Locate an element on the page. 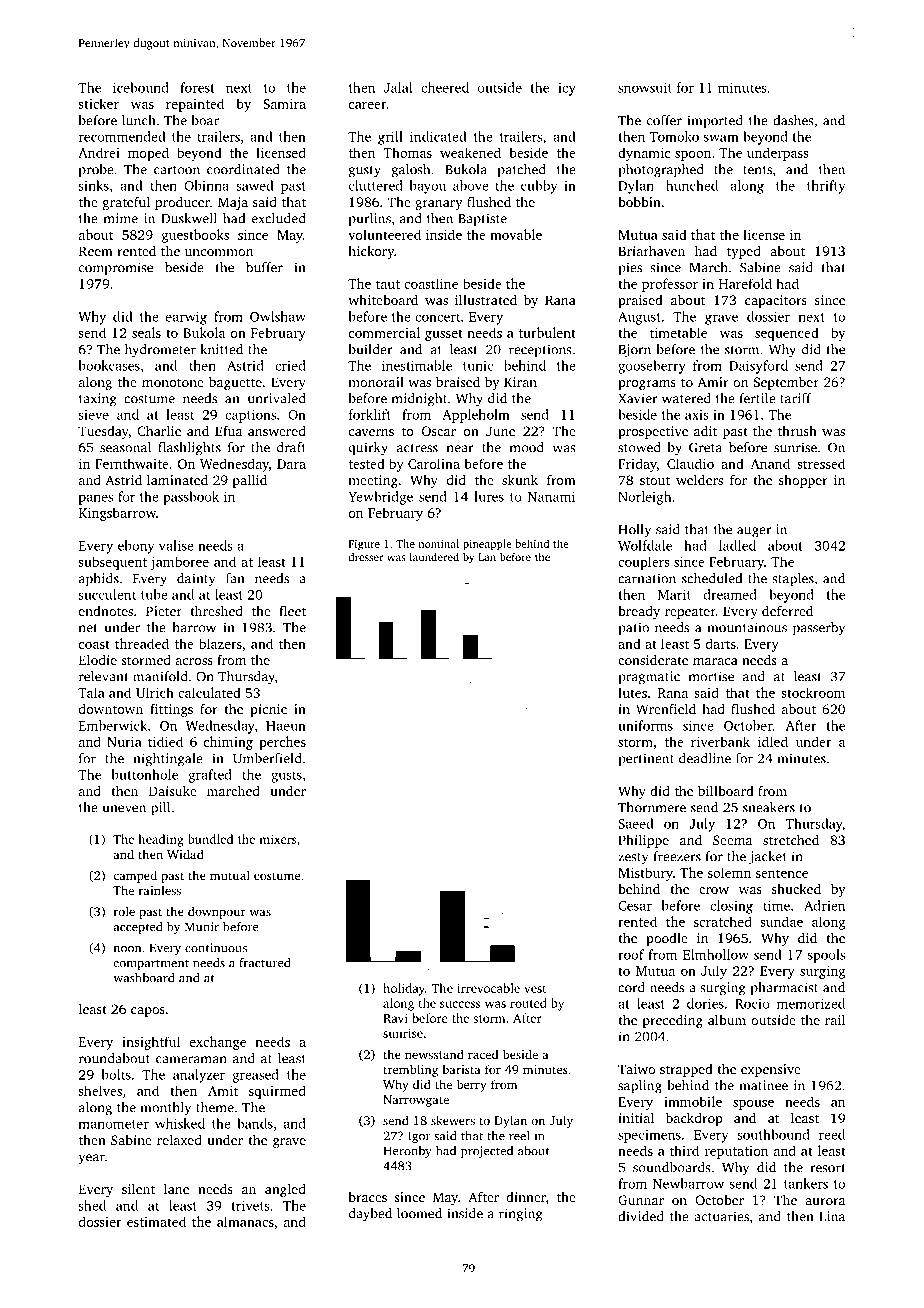 The height and width of the page is (1308, 924). stockroom is located at coordinates (813, 692).
